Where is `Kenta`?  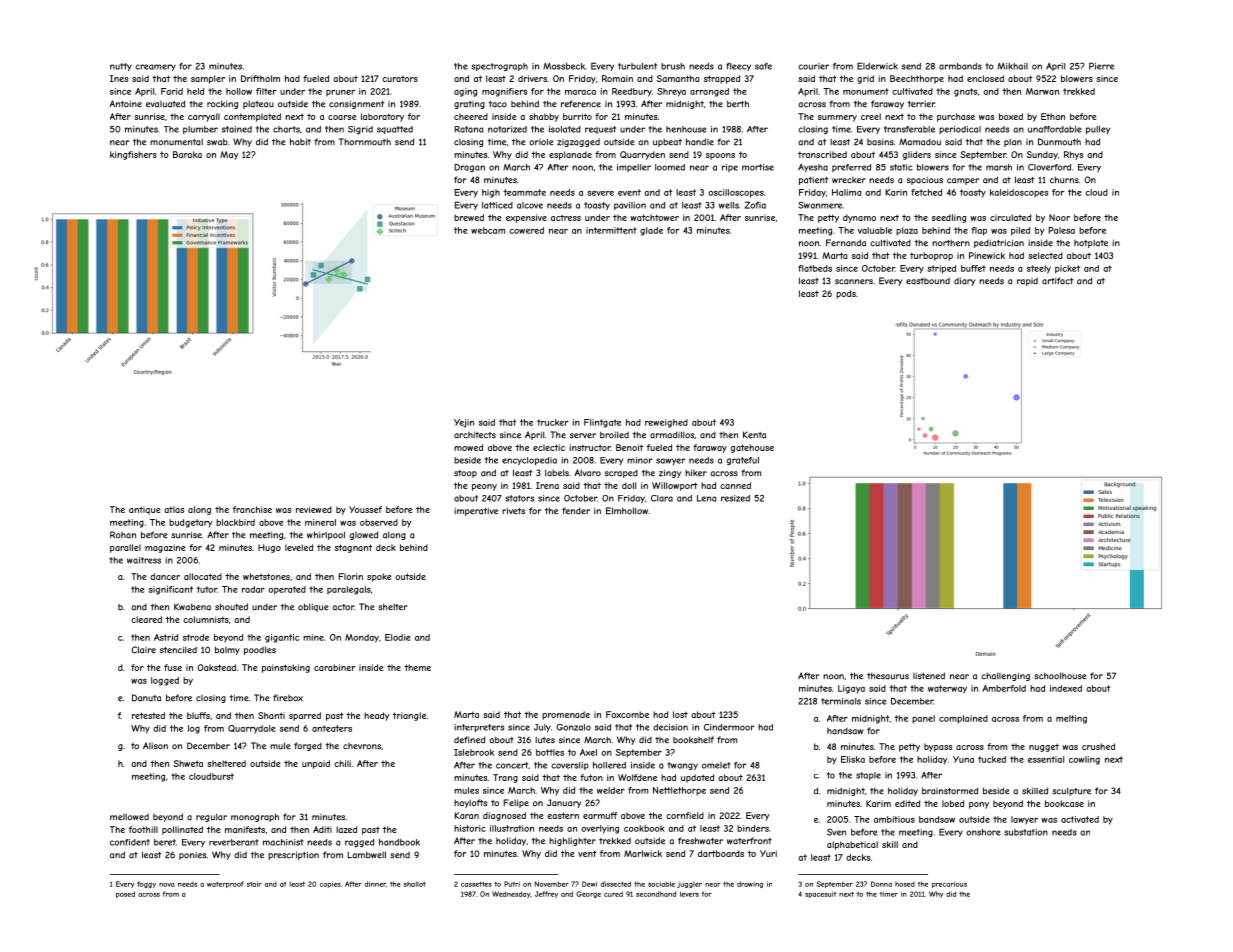 Kenta is located at coordinates (754, 435).
